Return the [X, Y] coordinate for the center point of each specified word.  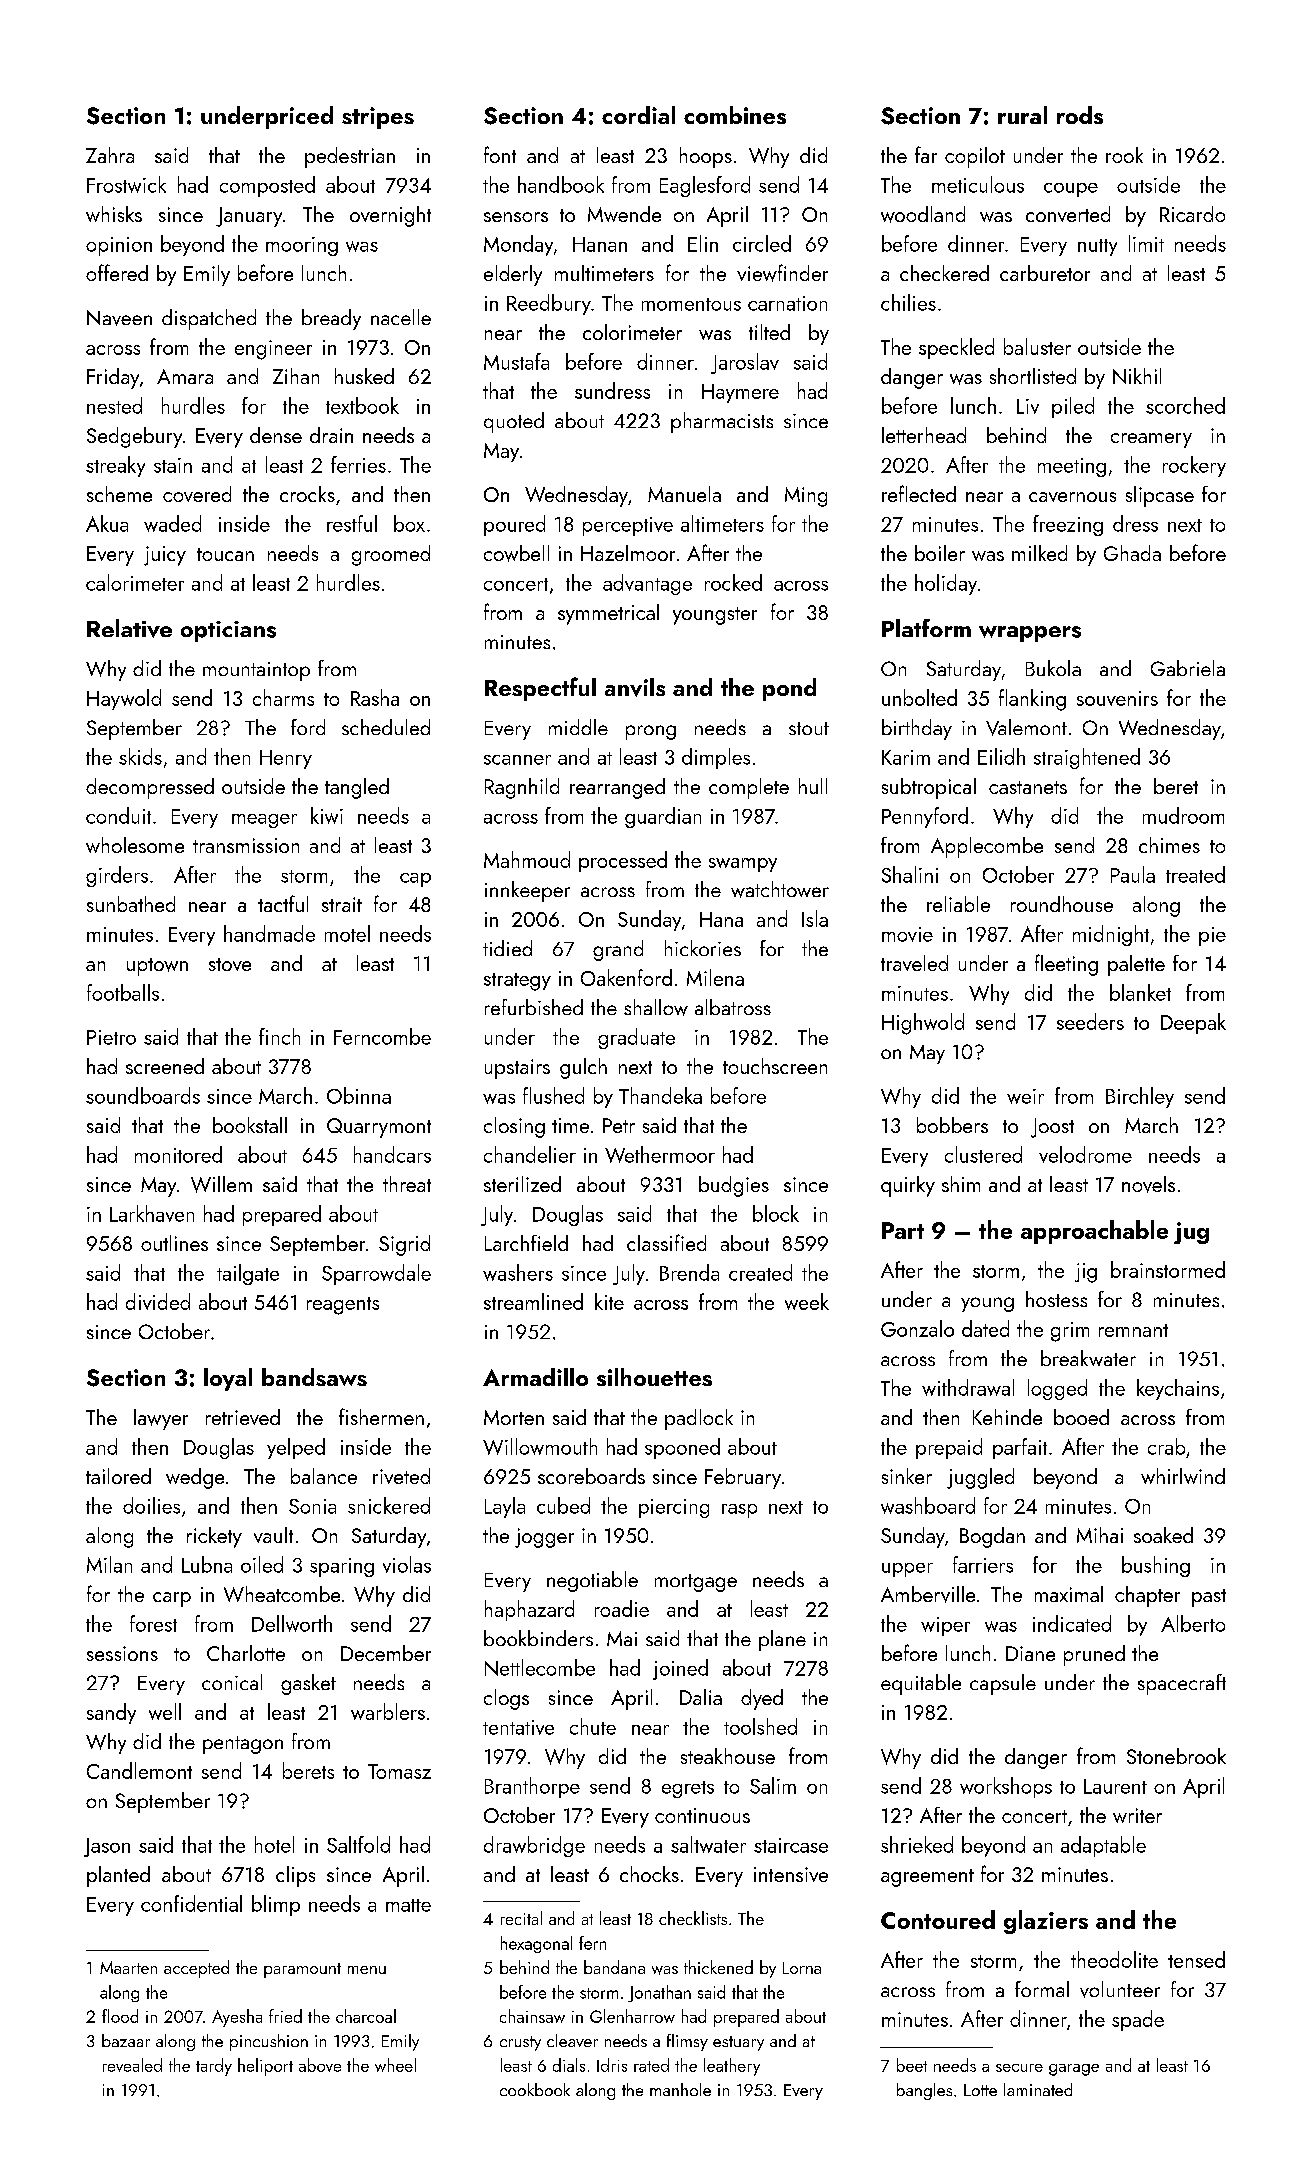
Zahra [110, 155]
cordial [638, 115]
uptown [157, 967]
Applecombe [987, 847]
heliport [265, 2067]
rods [1080, 115]
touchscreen [775, 1066]
